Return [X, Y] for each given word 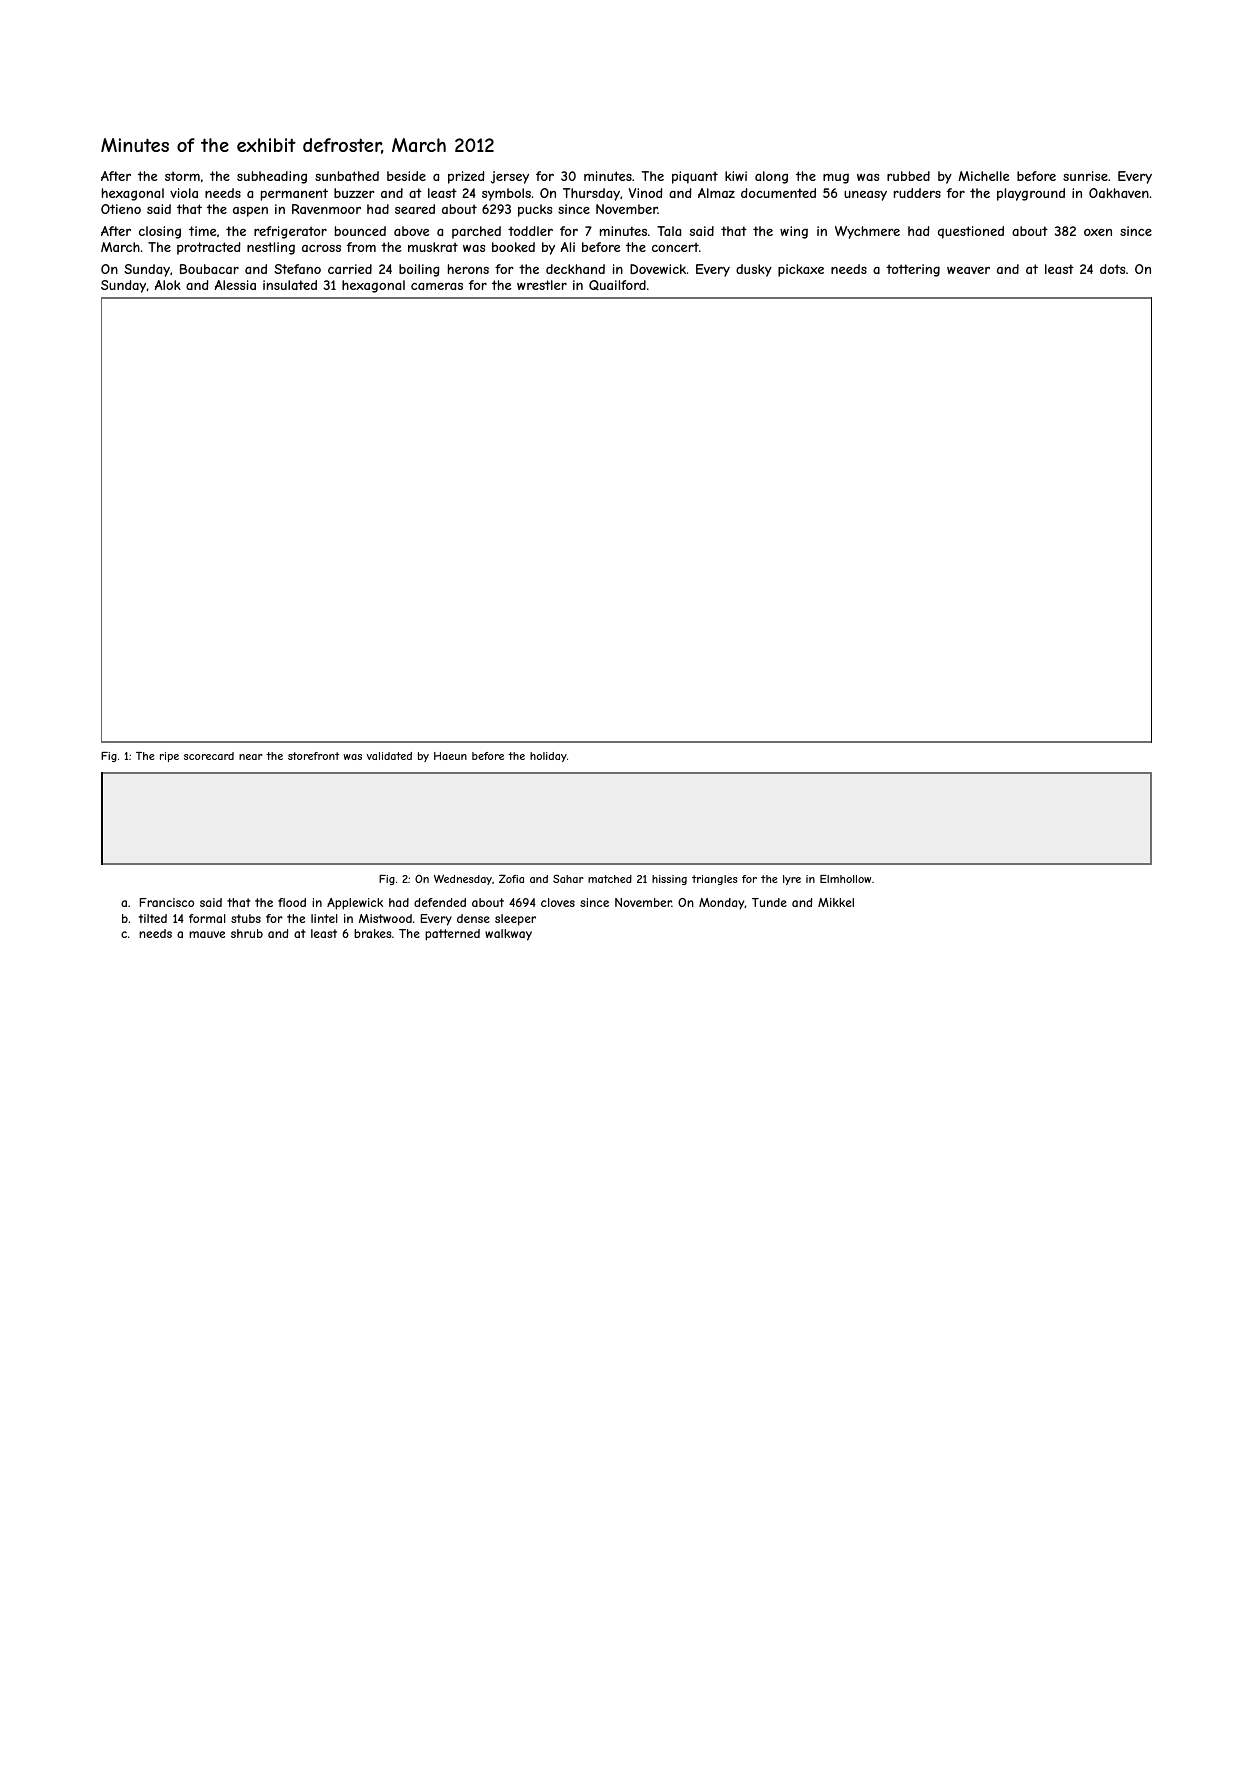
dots [1113, 269]
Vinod [646, 193]
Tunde [769, 902]
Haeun [450, 756]
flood [292, 902]
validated [389, 756]
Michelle [983, 176]
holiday [548, 757]
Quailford [617, 285]
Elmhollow [845, 879]
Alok [168, 285]
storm [182, 176]
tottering [913, 270]
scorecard [209, 756]
